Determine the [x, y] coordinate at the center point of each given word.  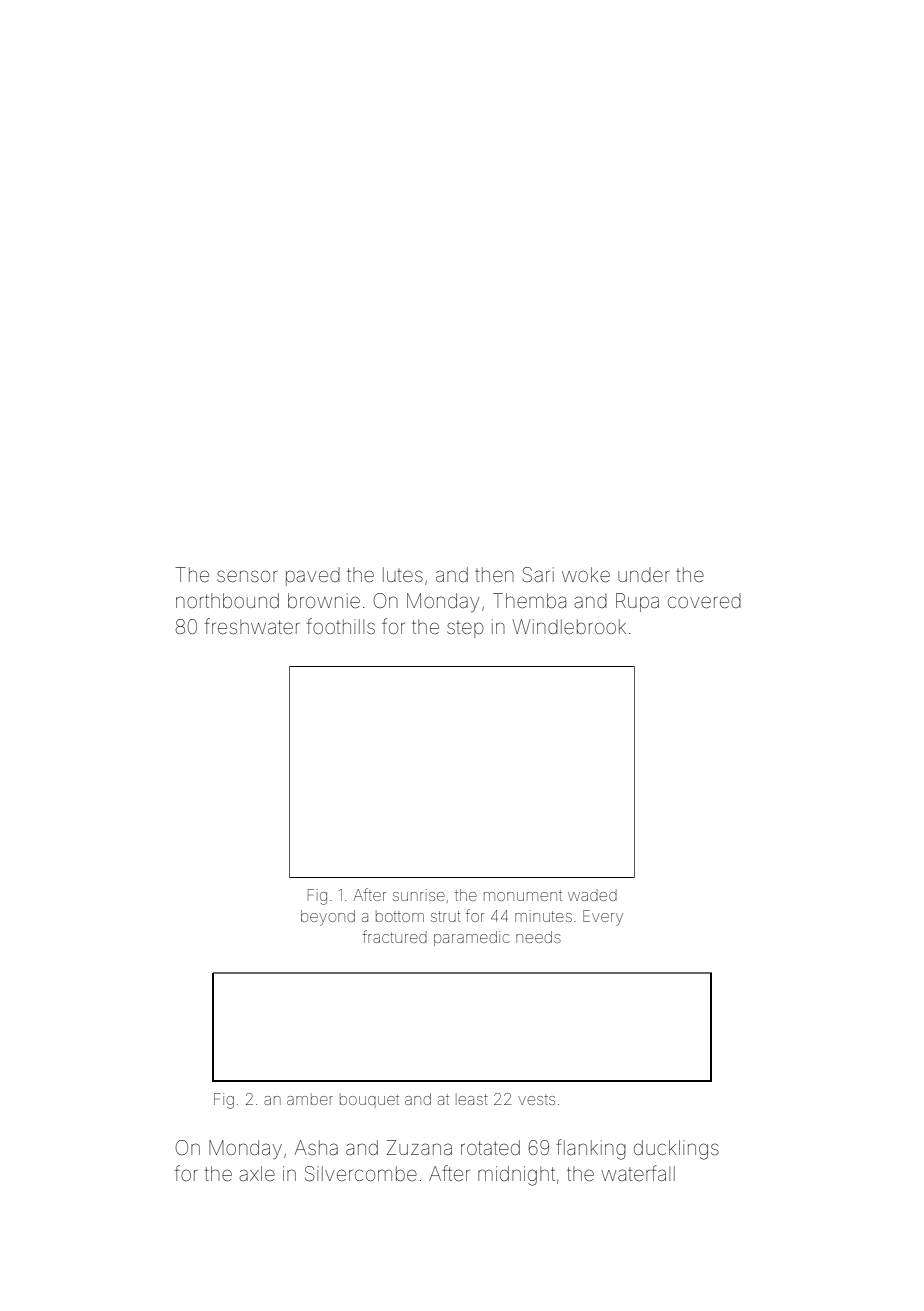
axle [257, 1173]
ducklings [676, 1150]
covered [704, 601]
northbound [227, 600]
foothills [341, 626]
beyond [328, 918]
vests [536, 1100]
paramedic [471, 938]
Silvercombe [361, 1173]
